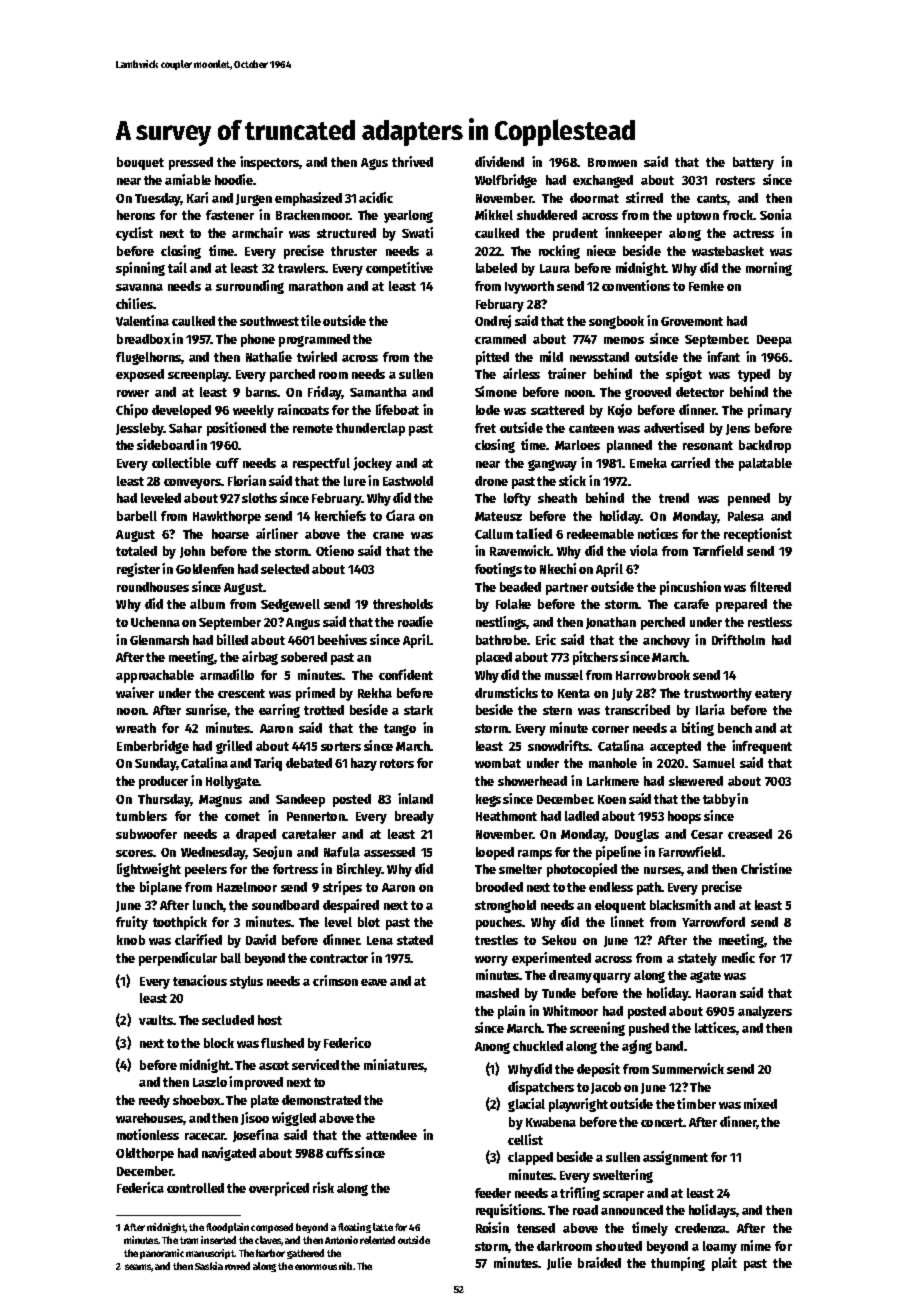 This screenshot has height=1316, width=908. Describe the element at coordinates (756, 1245) in the screenshot. I see `mime` at that location.
